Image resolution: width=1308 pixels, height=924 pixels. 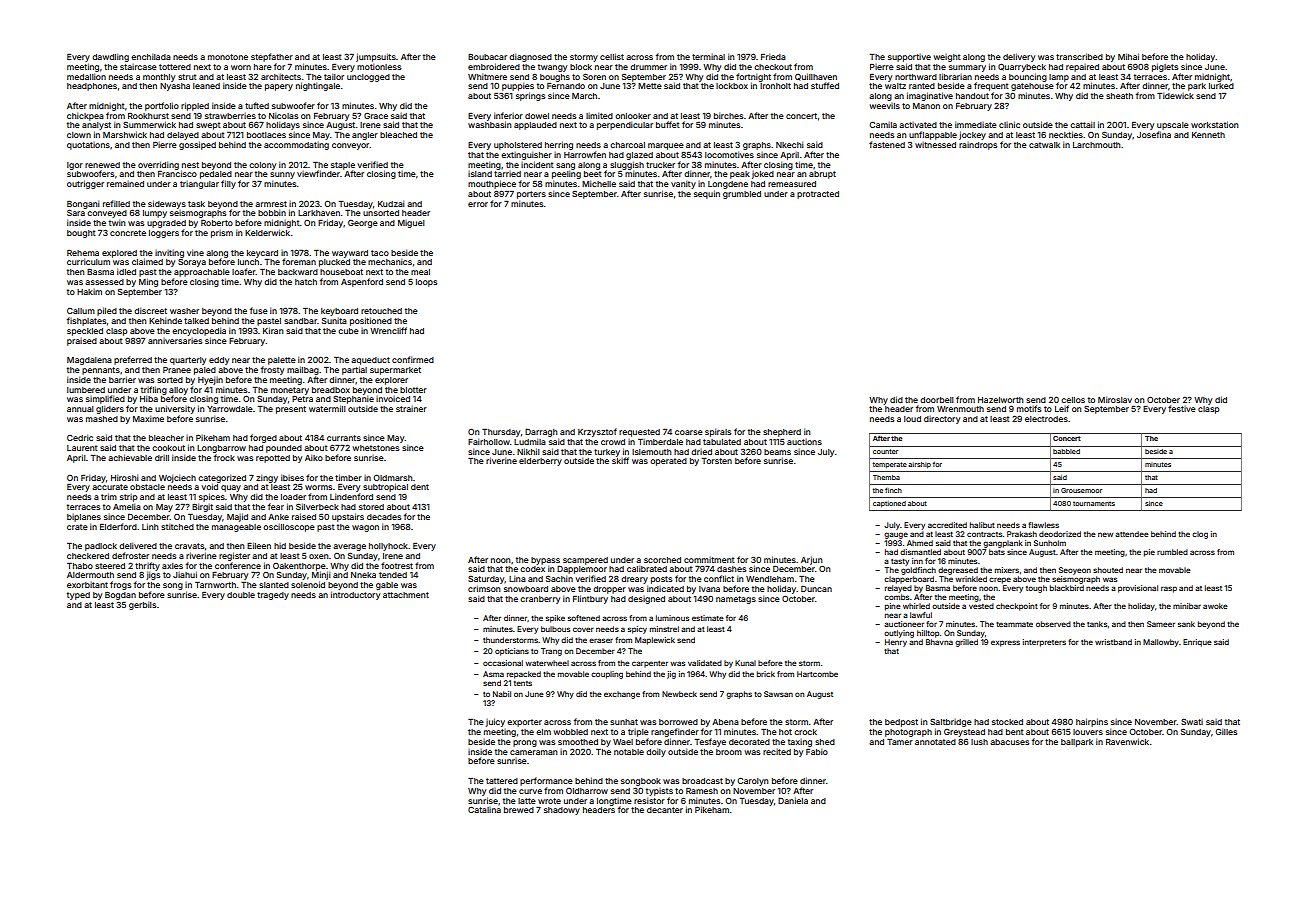 I want to click on Ravenwick, so click(x=1127, y=741).
